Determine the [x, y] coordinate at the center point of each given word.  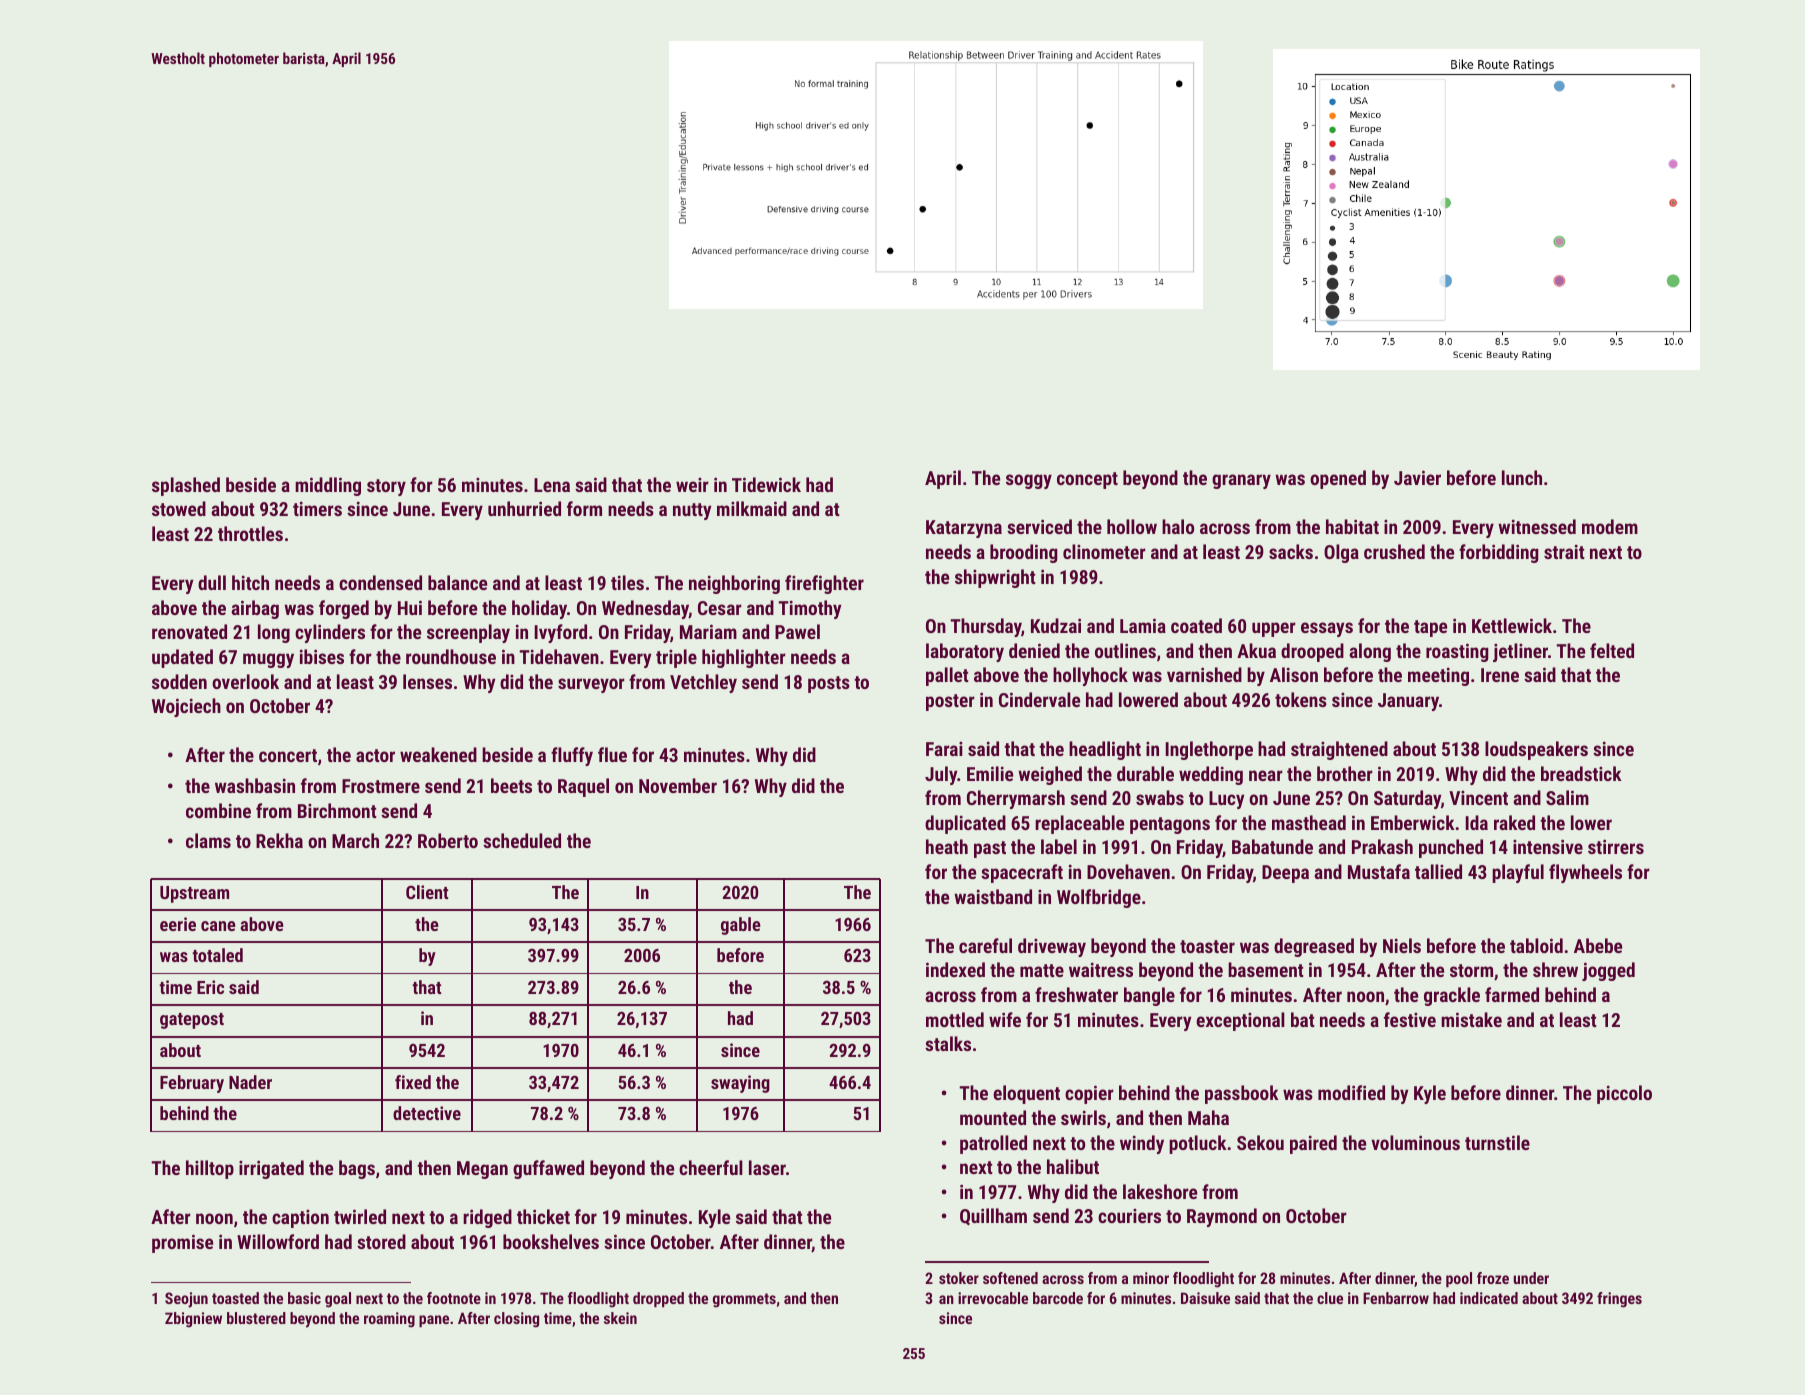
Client [427, 892]
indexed [955, 969]
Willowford [278, 1241]
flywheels [1585, 873]
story [386, 487]
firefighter [824, 584]
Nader [250, 1082]
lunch [1522, 477]
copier [1089, 1094]
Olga [1341, 553]
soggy [1029, 481]
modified [1351, 1092]
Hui [410, 607]
